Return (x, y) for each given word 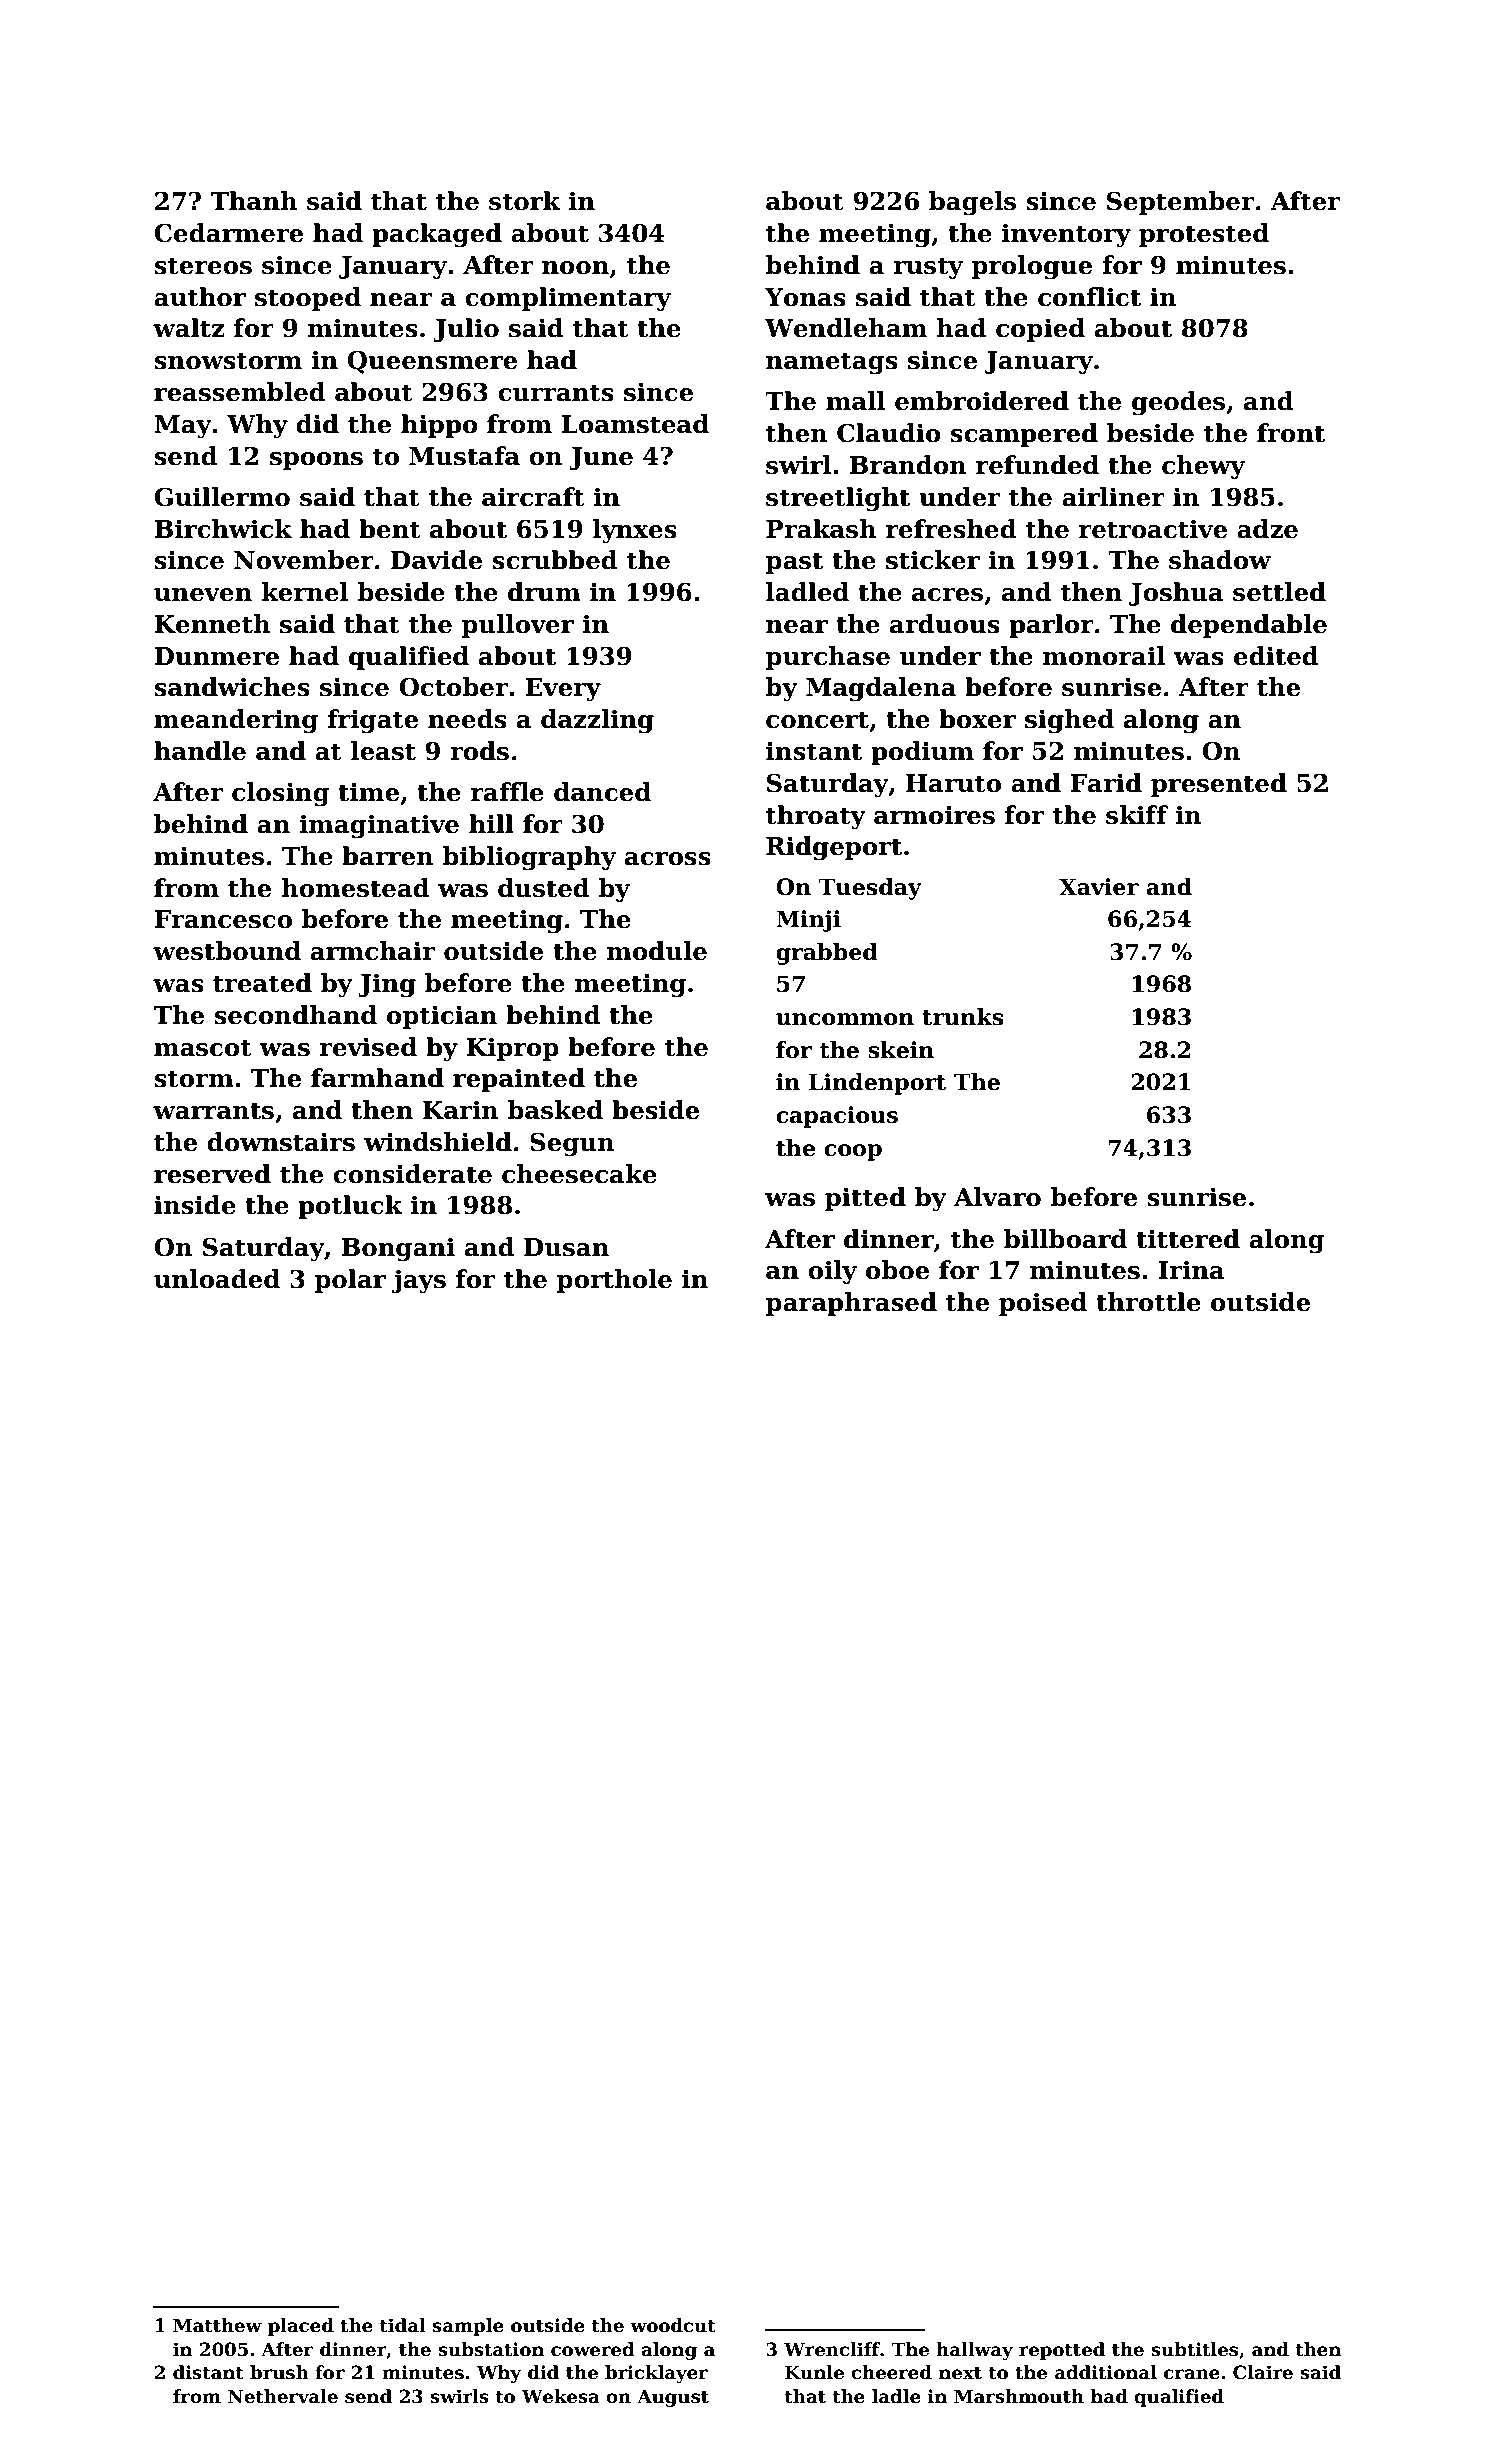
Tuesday (870, 889)
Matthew (217, 2325)
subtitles (1194, 2349)
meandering (236, 721)
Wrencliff (832, 2349)
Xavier (1099, 887)
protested (1204, 235)
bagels (972, 203)
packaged (437, 235)
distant (208, 2372)
